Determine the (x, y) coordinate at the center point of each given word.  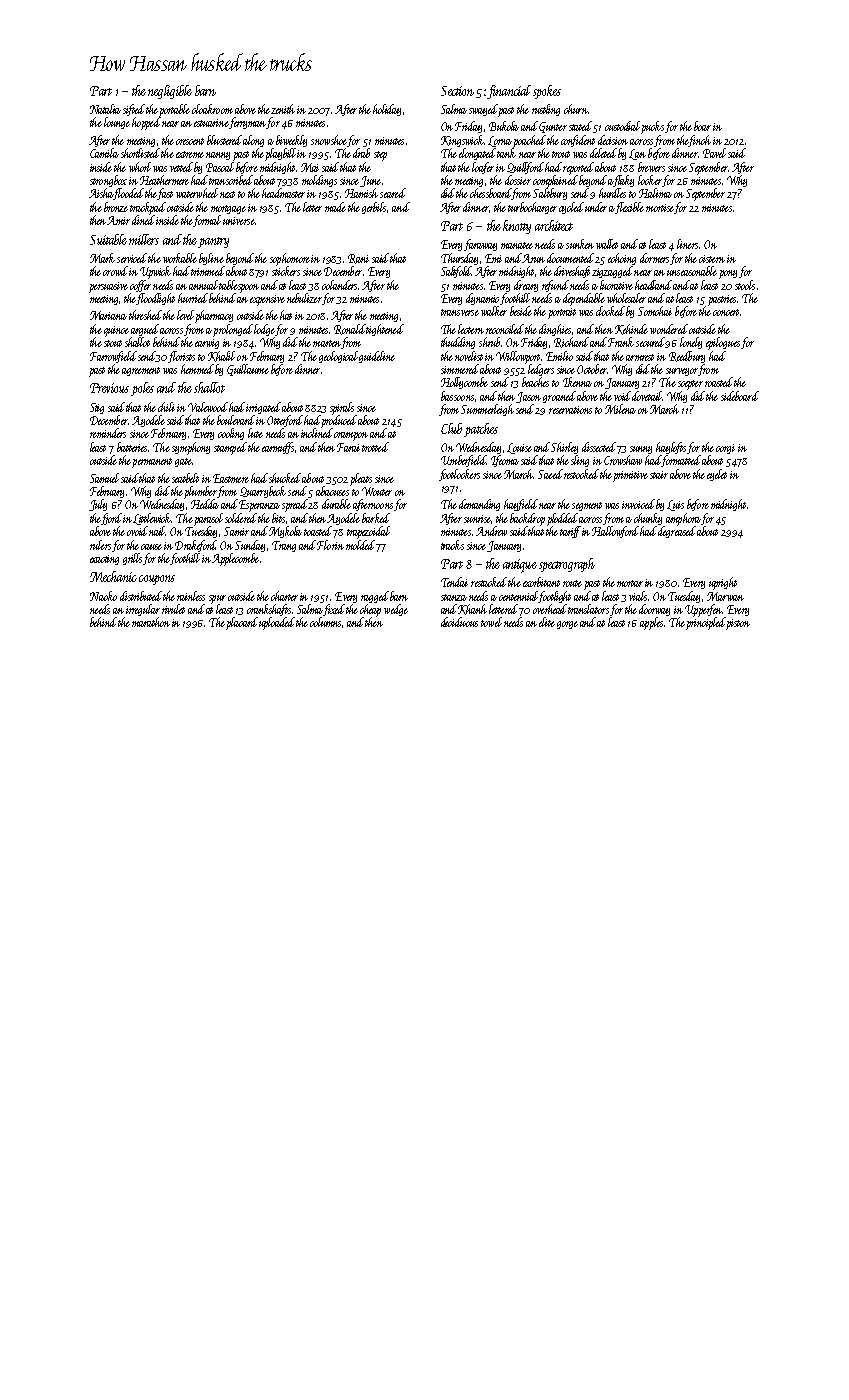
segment (587, 506)
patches (481, 430)
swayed (483, 110)
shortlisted (140, 153)
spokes (547, 92)
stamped (230, 448)
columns (325, 622)
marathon (151, 622)
